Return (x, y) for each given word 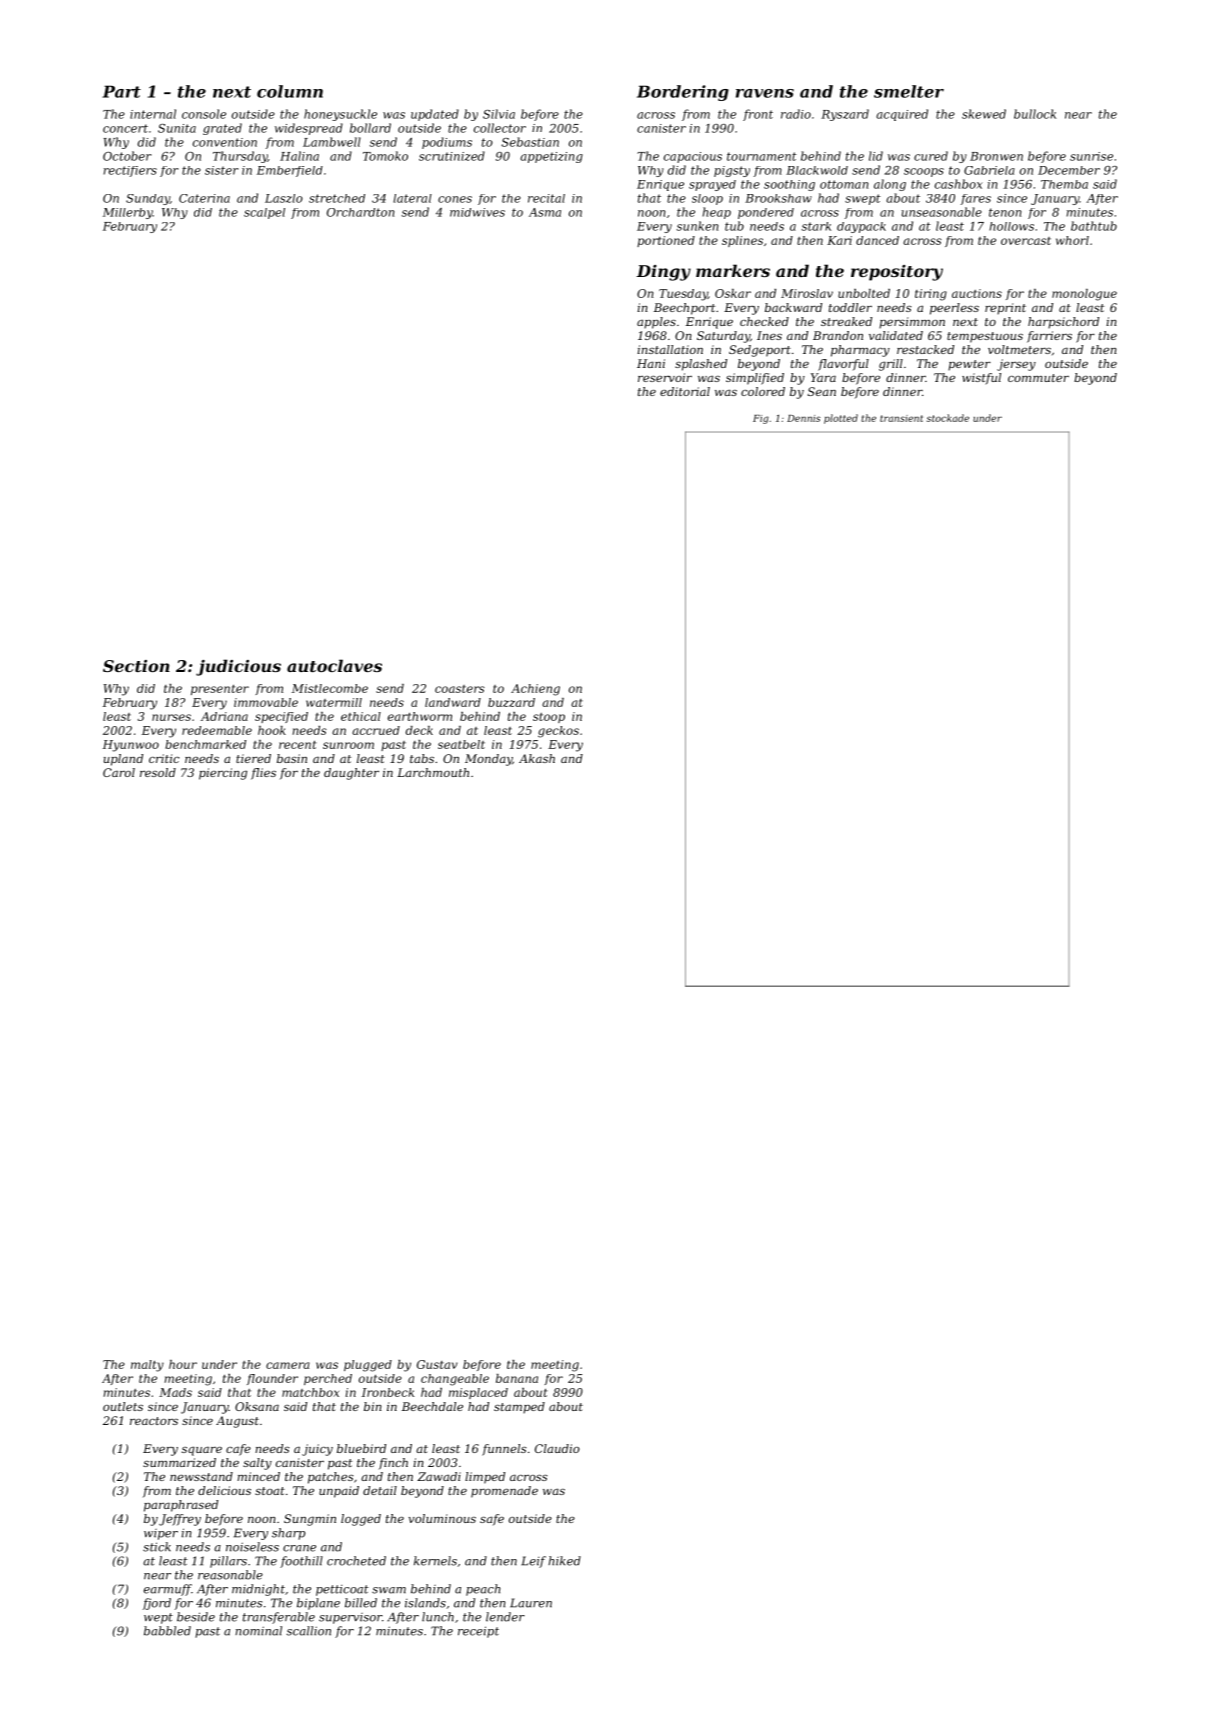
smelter (909, 91)
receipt (478, 1632)
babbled (167, 1631)
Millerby (128, 213)
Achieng (535, 690)
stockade (948, 418)
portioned (666, 241)
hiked (564, 1561)
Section (136, 666)
